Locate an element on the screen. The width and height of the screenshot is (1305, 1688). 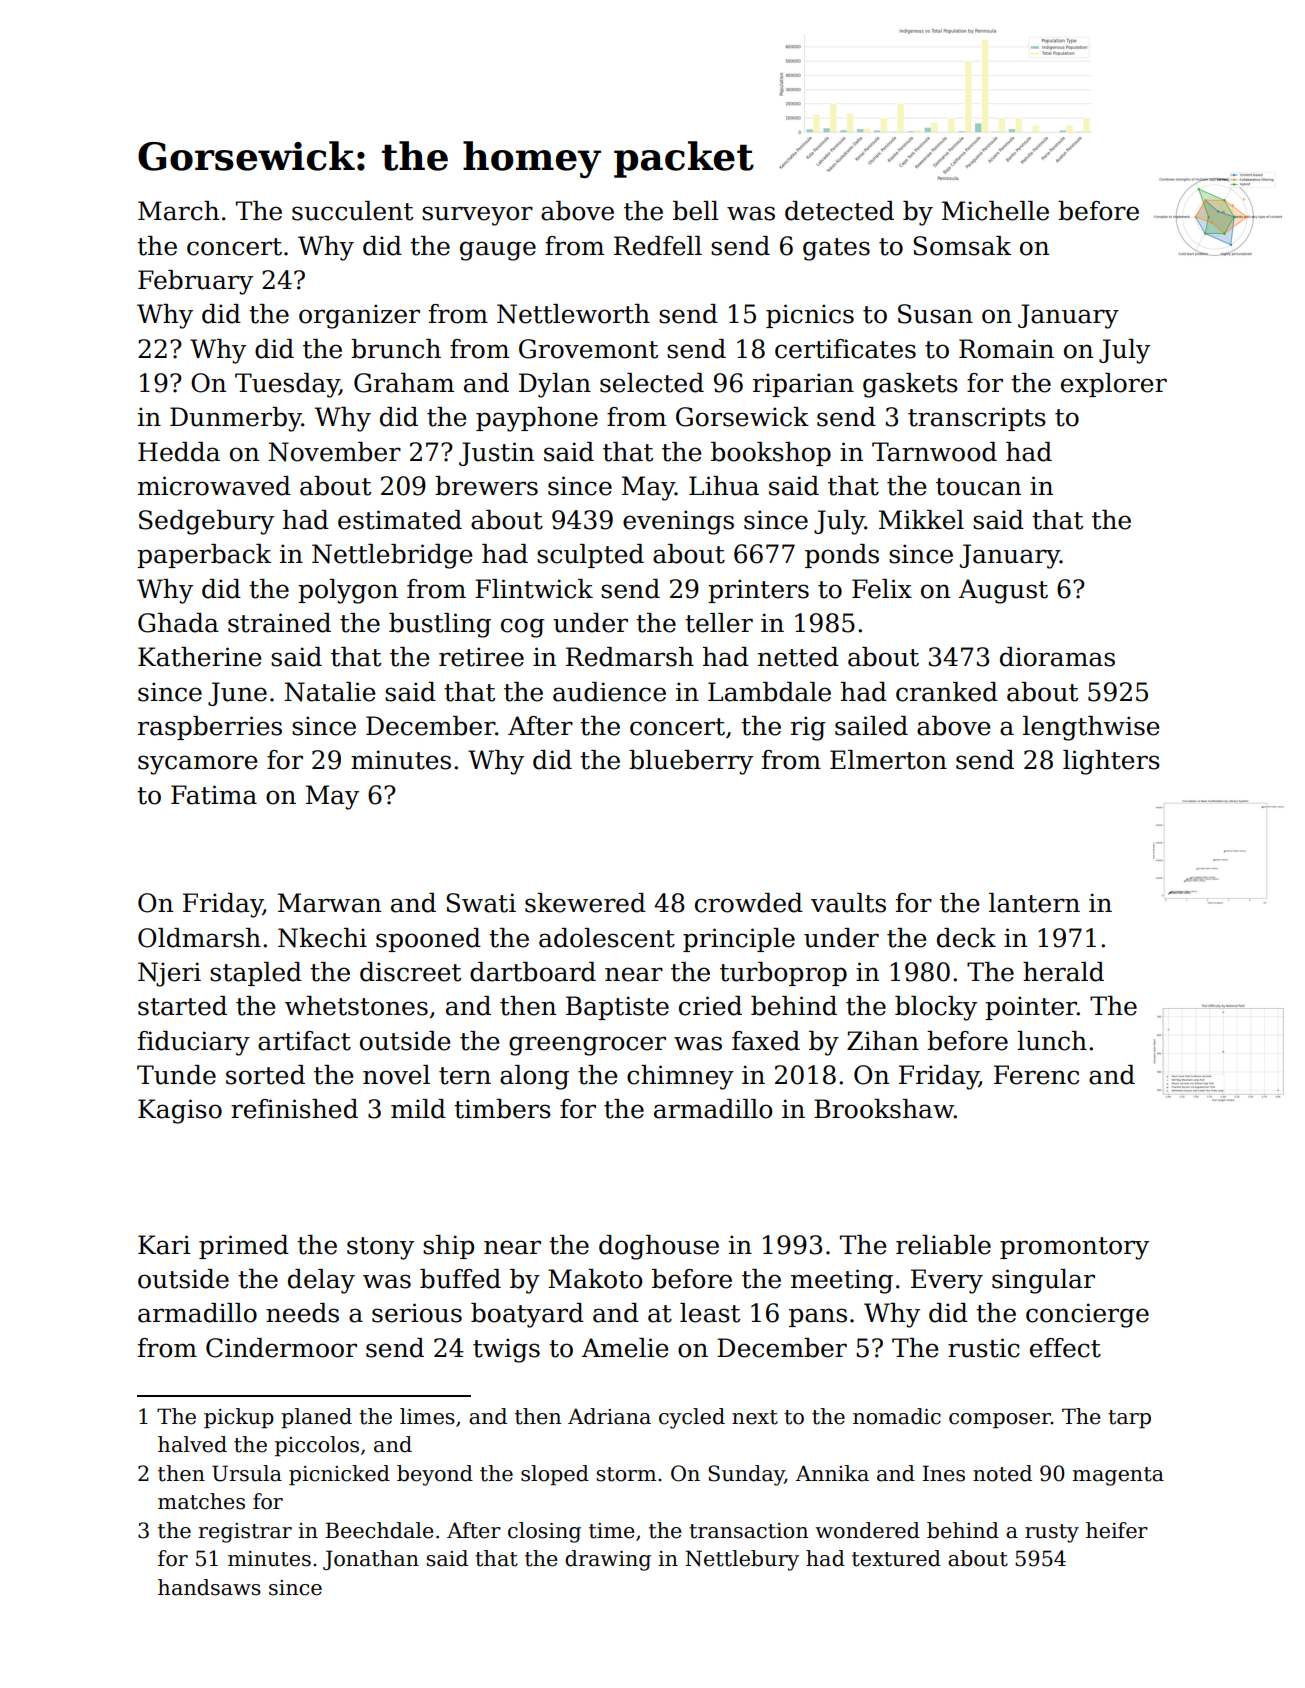
Redfell is located at coordinates (658, 246).
